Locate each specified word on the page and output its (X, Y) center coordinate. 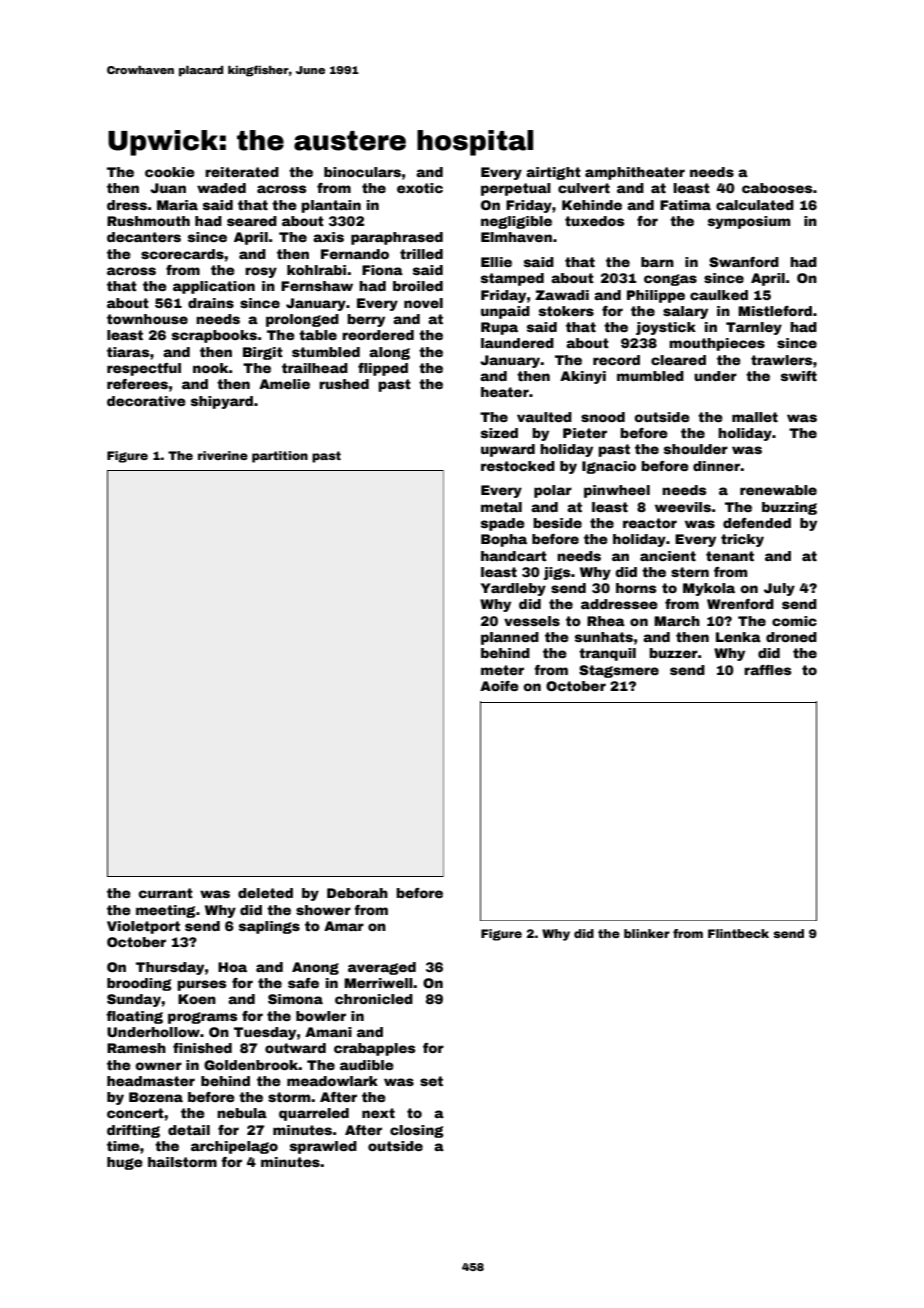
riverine (223, 455)
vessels (532, 621)
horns (636, 588)
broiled (418, 286)
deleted (265, 893)
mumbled (650, 376)
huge (125, 1163)
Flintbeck (738, 933)
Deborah (357, 893)
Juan (168, 188)
